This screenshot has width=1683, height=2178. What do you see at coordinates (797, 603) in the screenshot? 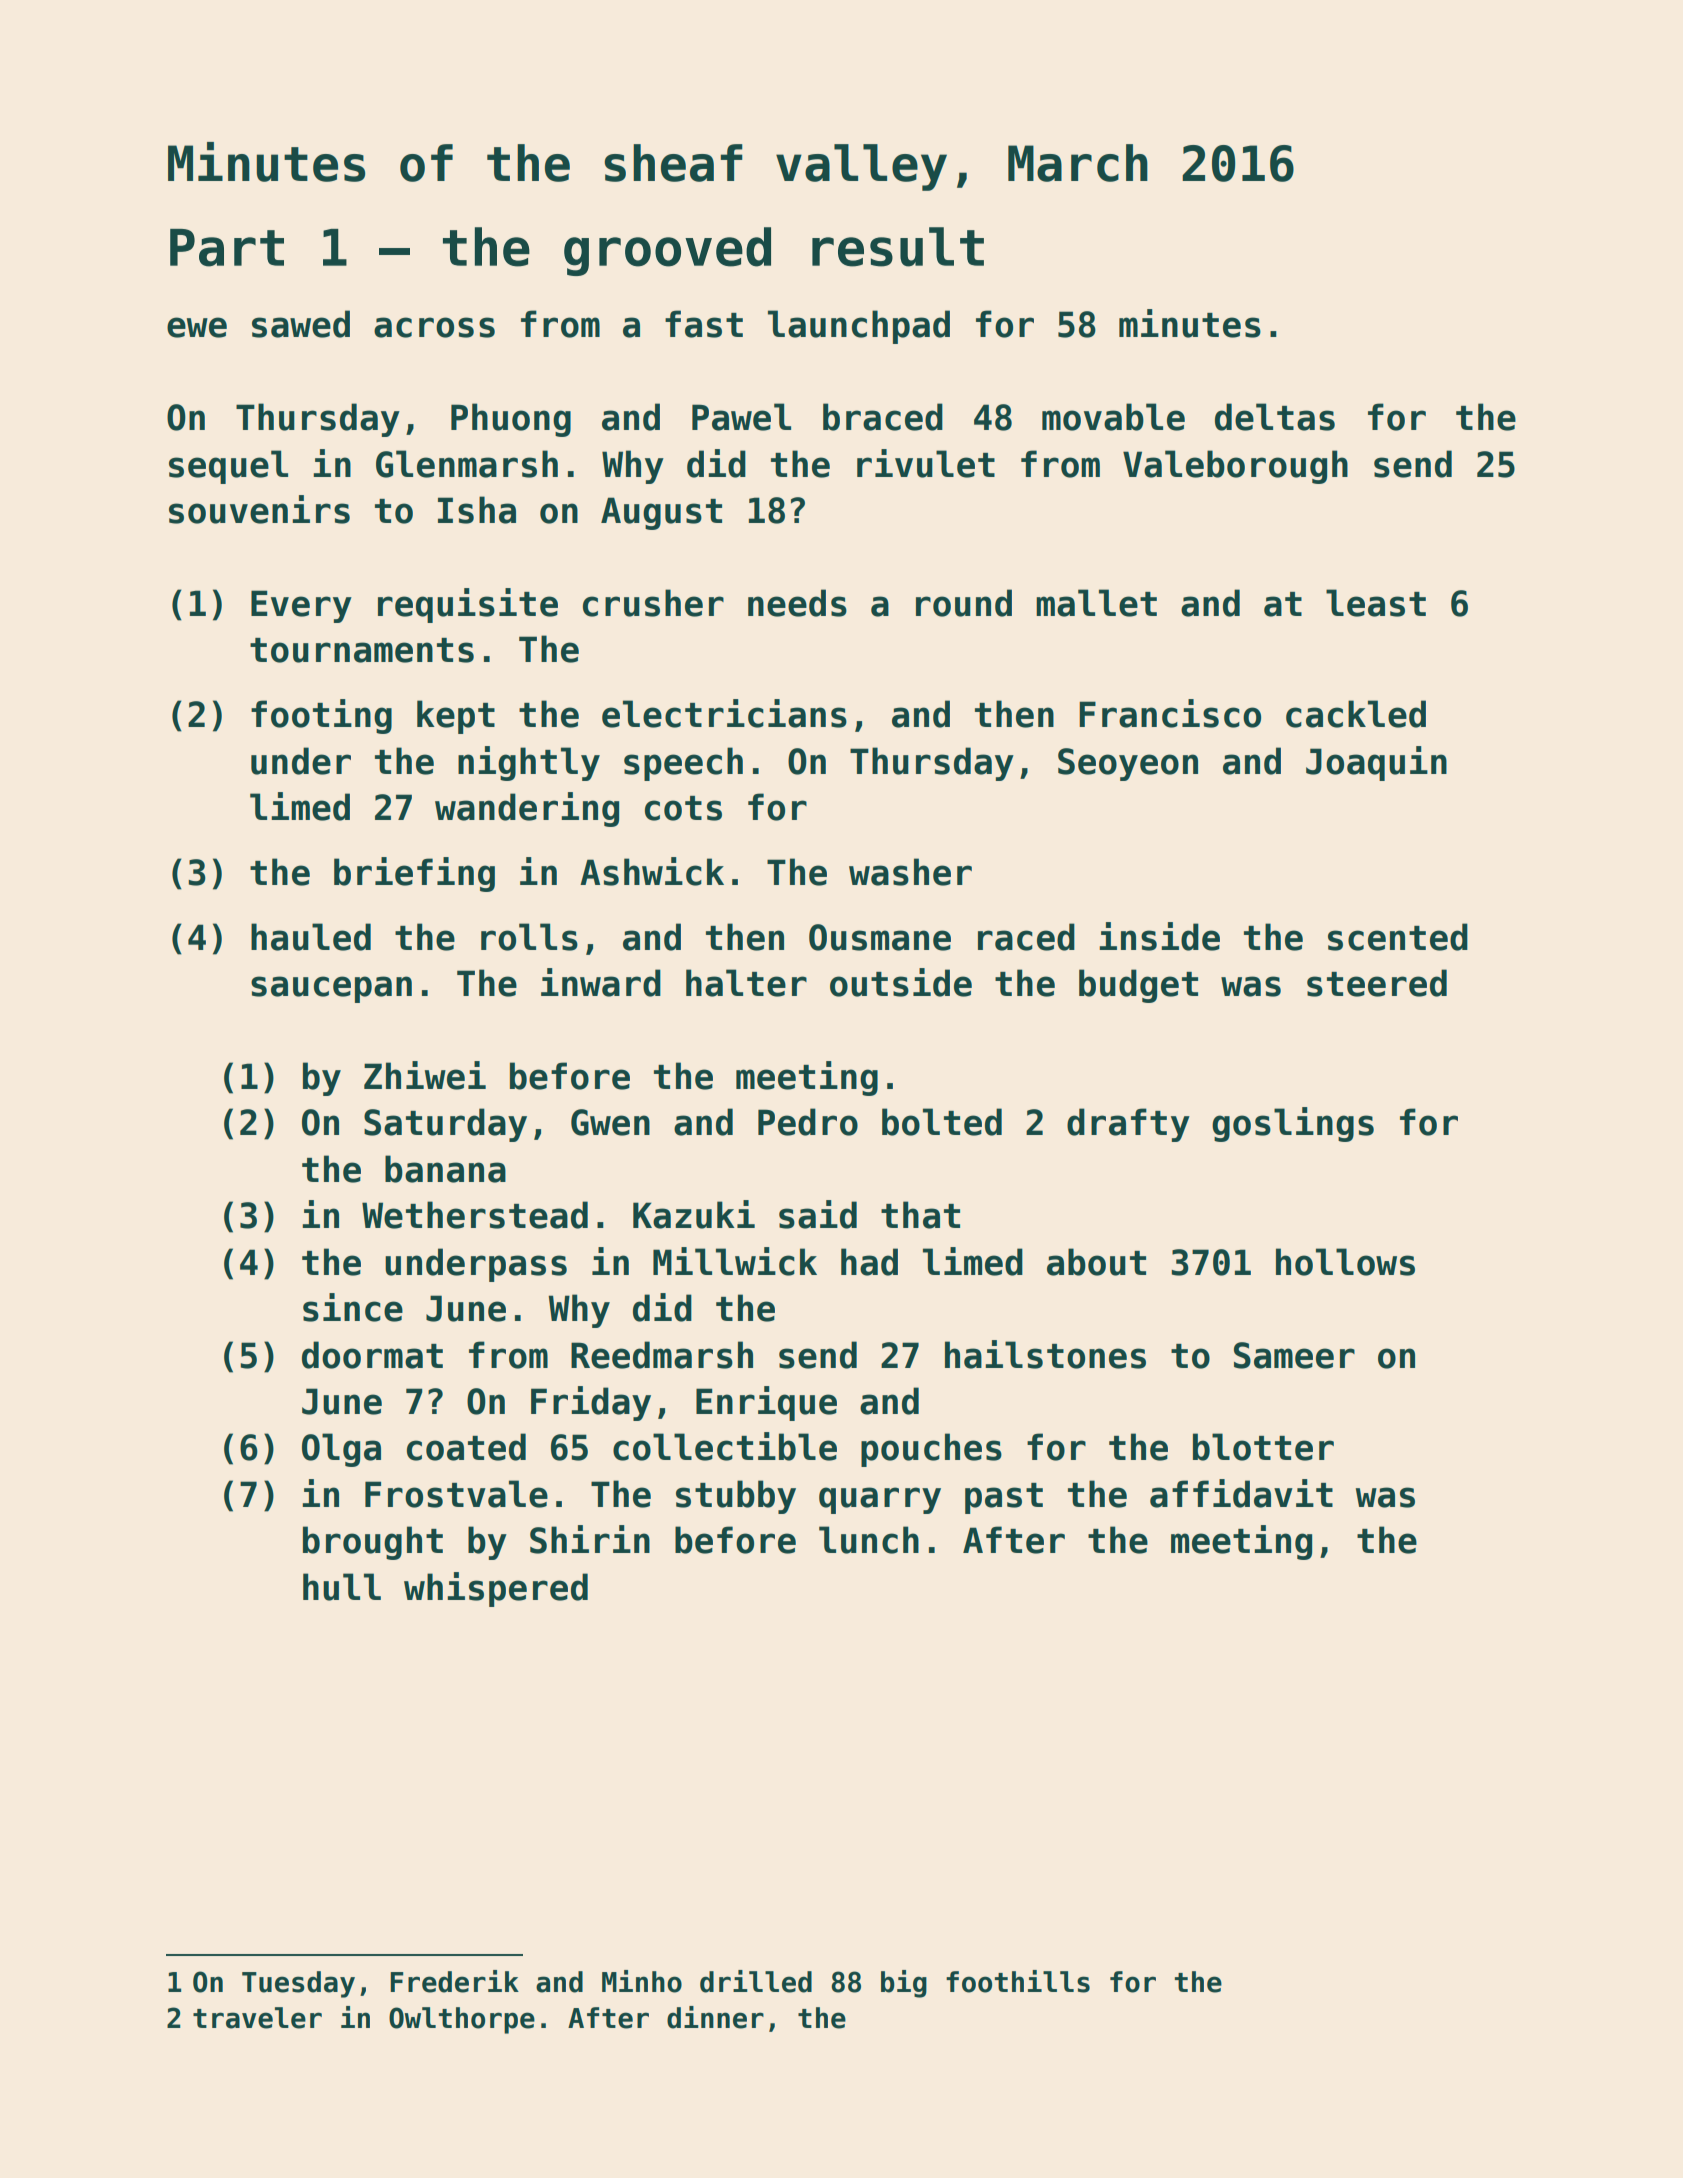
I see `needs` at bounding box center [797, 603].
